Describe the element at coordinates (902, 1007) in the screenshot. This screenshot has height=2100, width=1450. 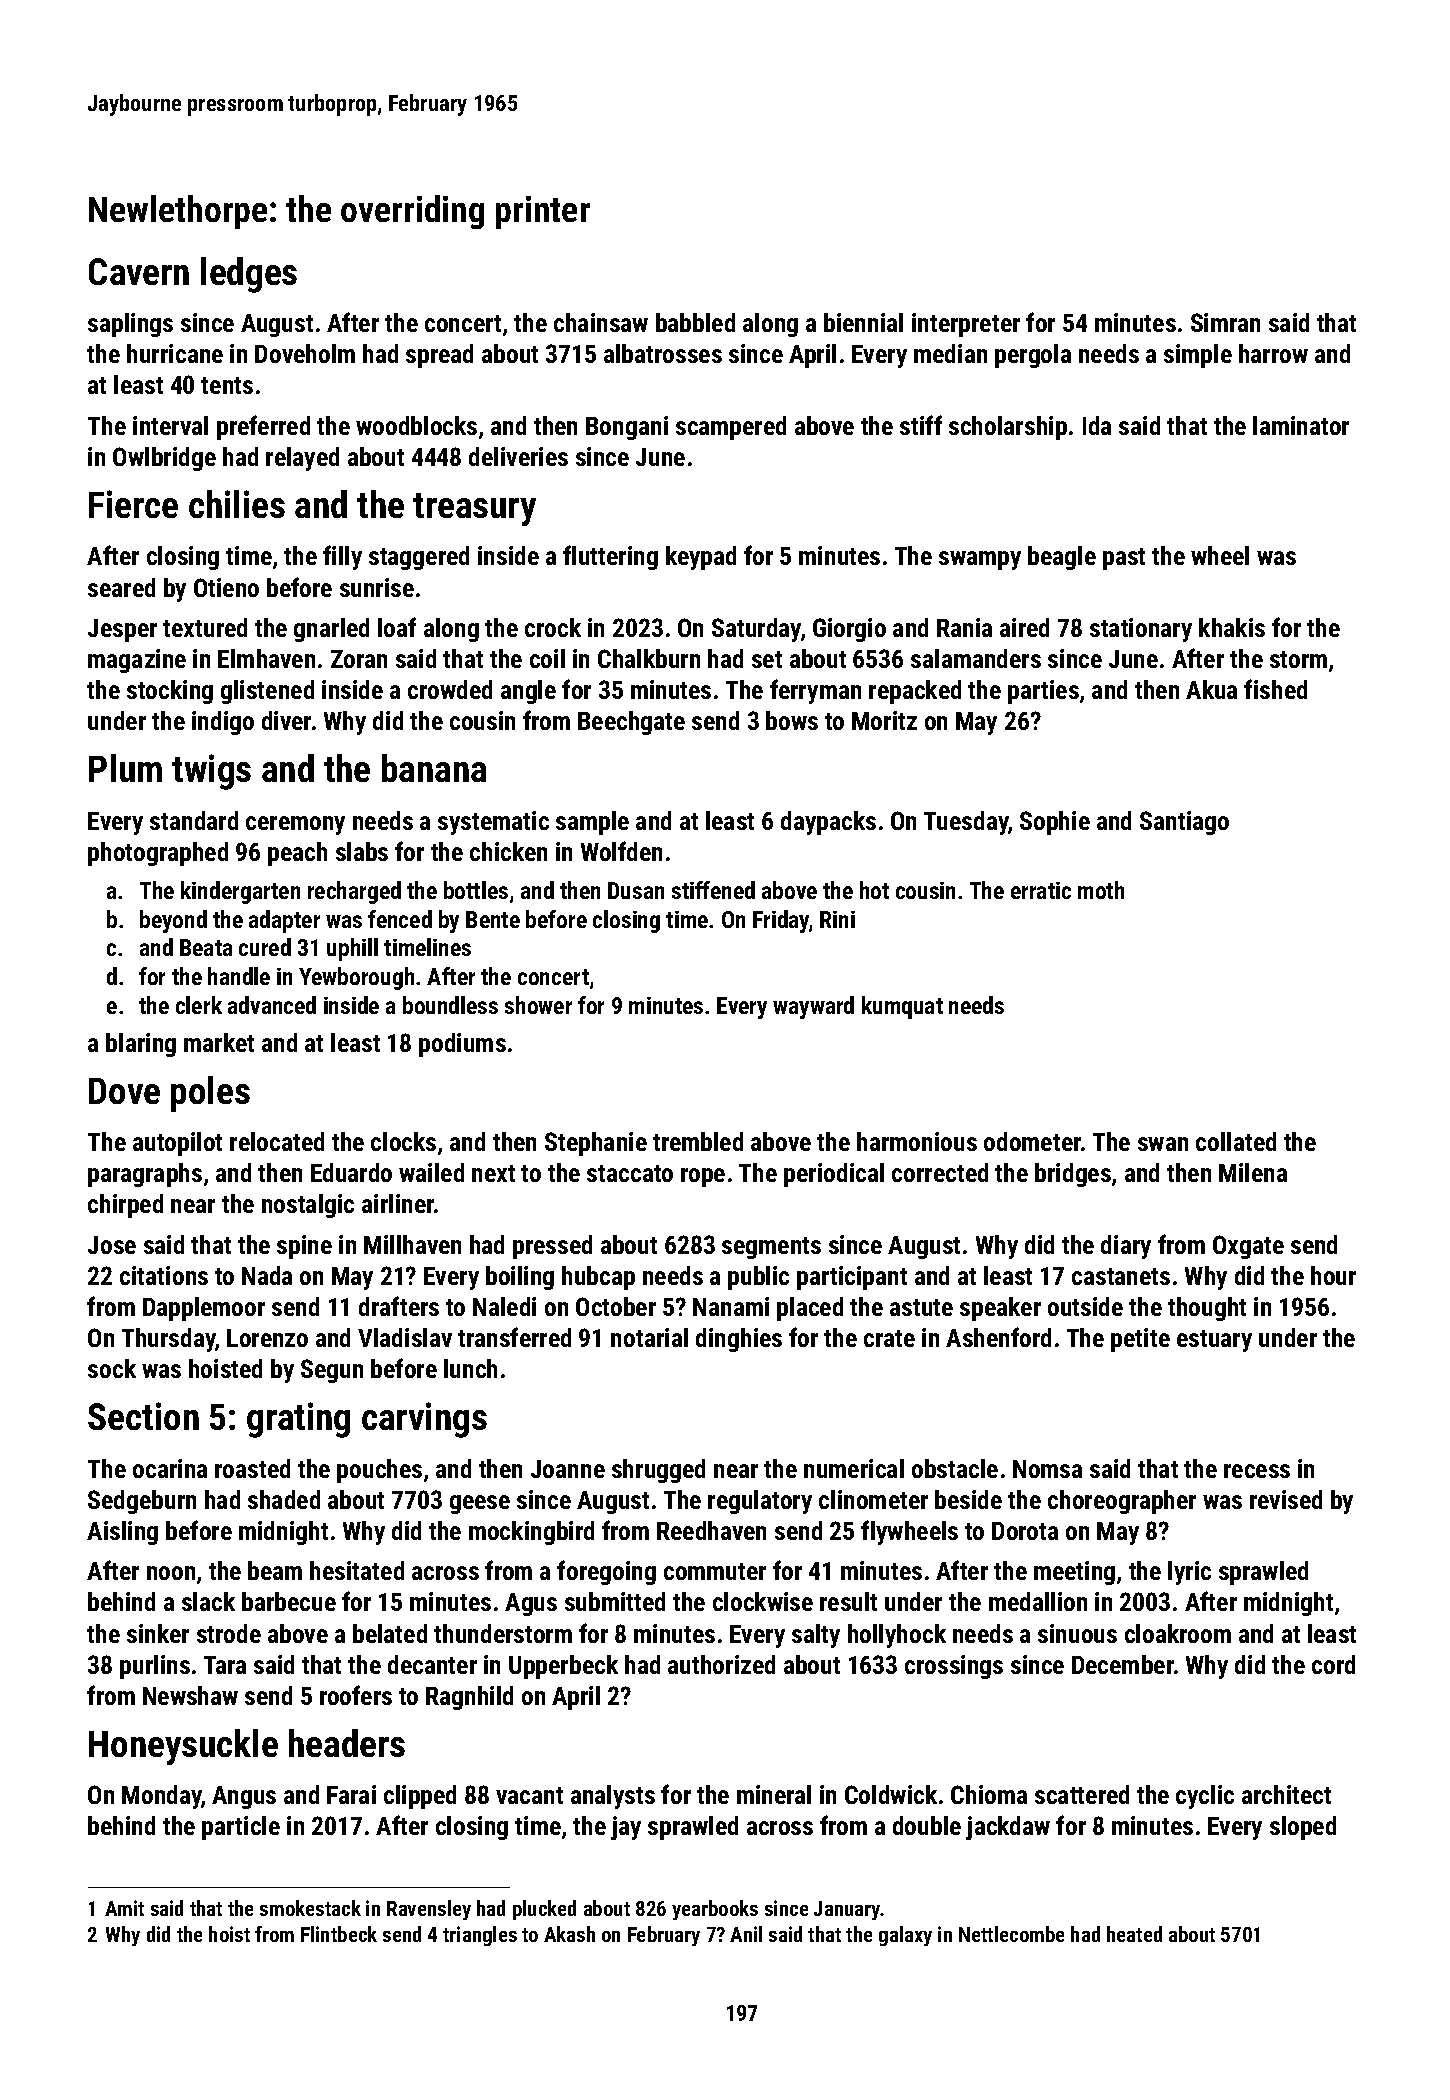
I see `kumquat` at that location.
